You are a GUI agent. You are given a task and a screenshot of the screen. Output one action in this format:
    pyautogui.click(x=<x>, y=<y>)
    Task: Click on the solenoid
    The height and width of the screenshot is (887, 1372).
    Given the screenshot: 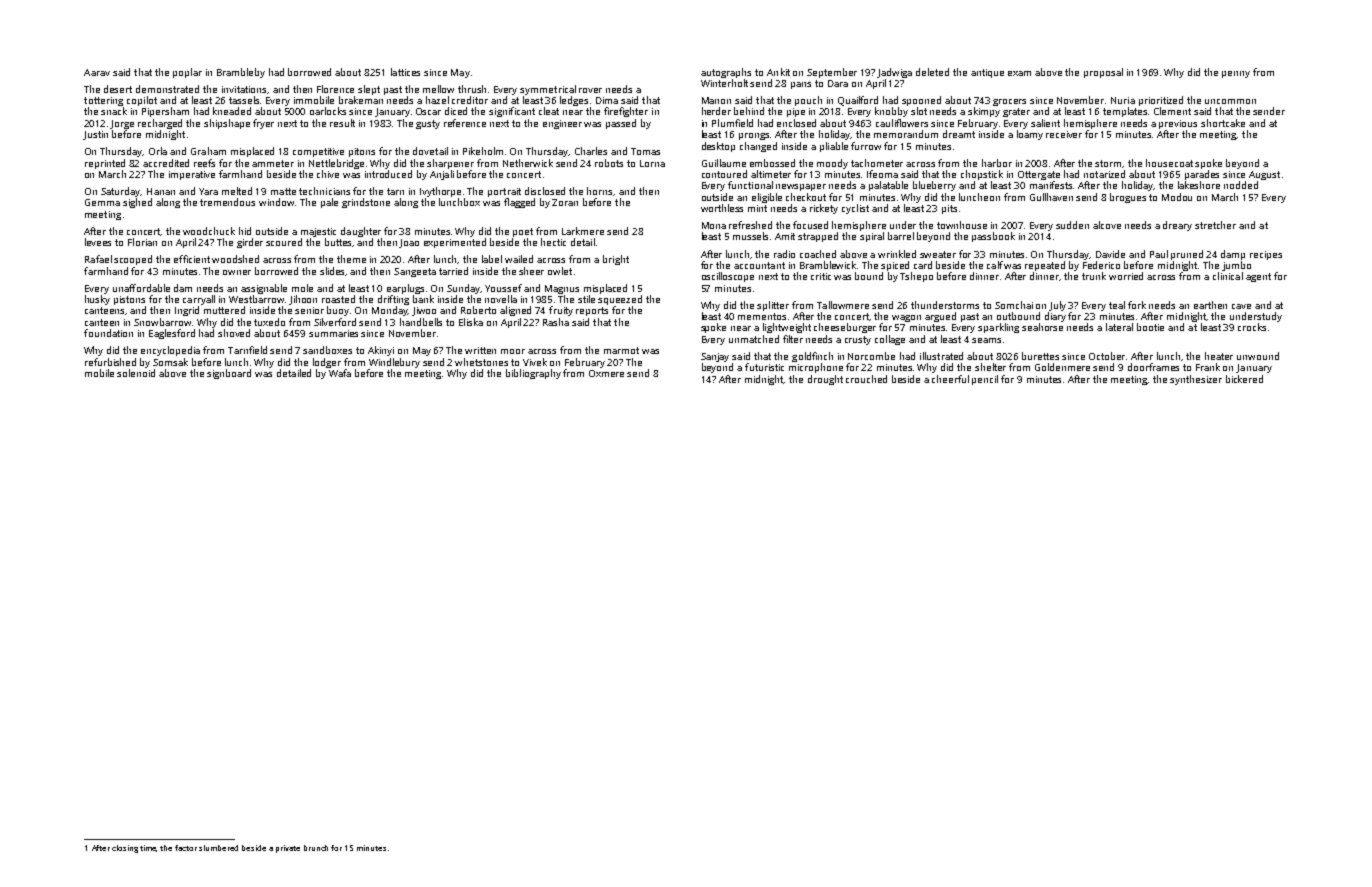 What is the action you would take?
    pyautogui.click(x=136, y=373)
